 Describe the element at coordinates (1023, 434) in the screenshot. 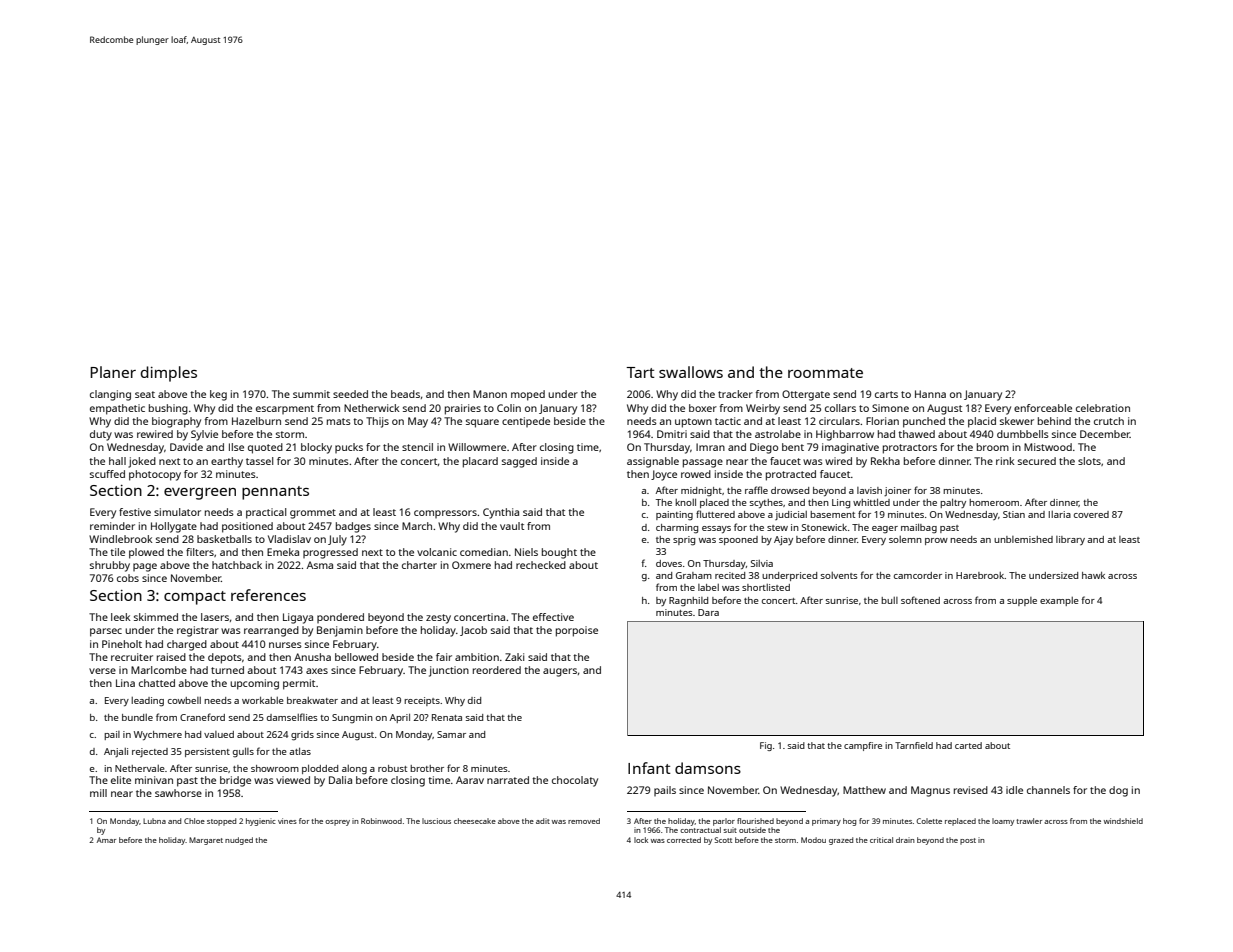

I see `dumbbells` at that location.
